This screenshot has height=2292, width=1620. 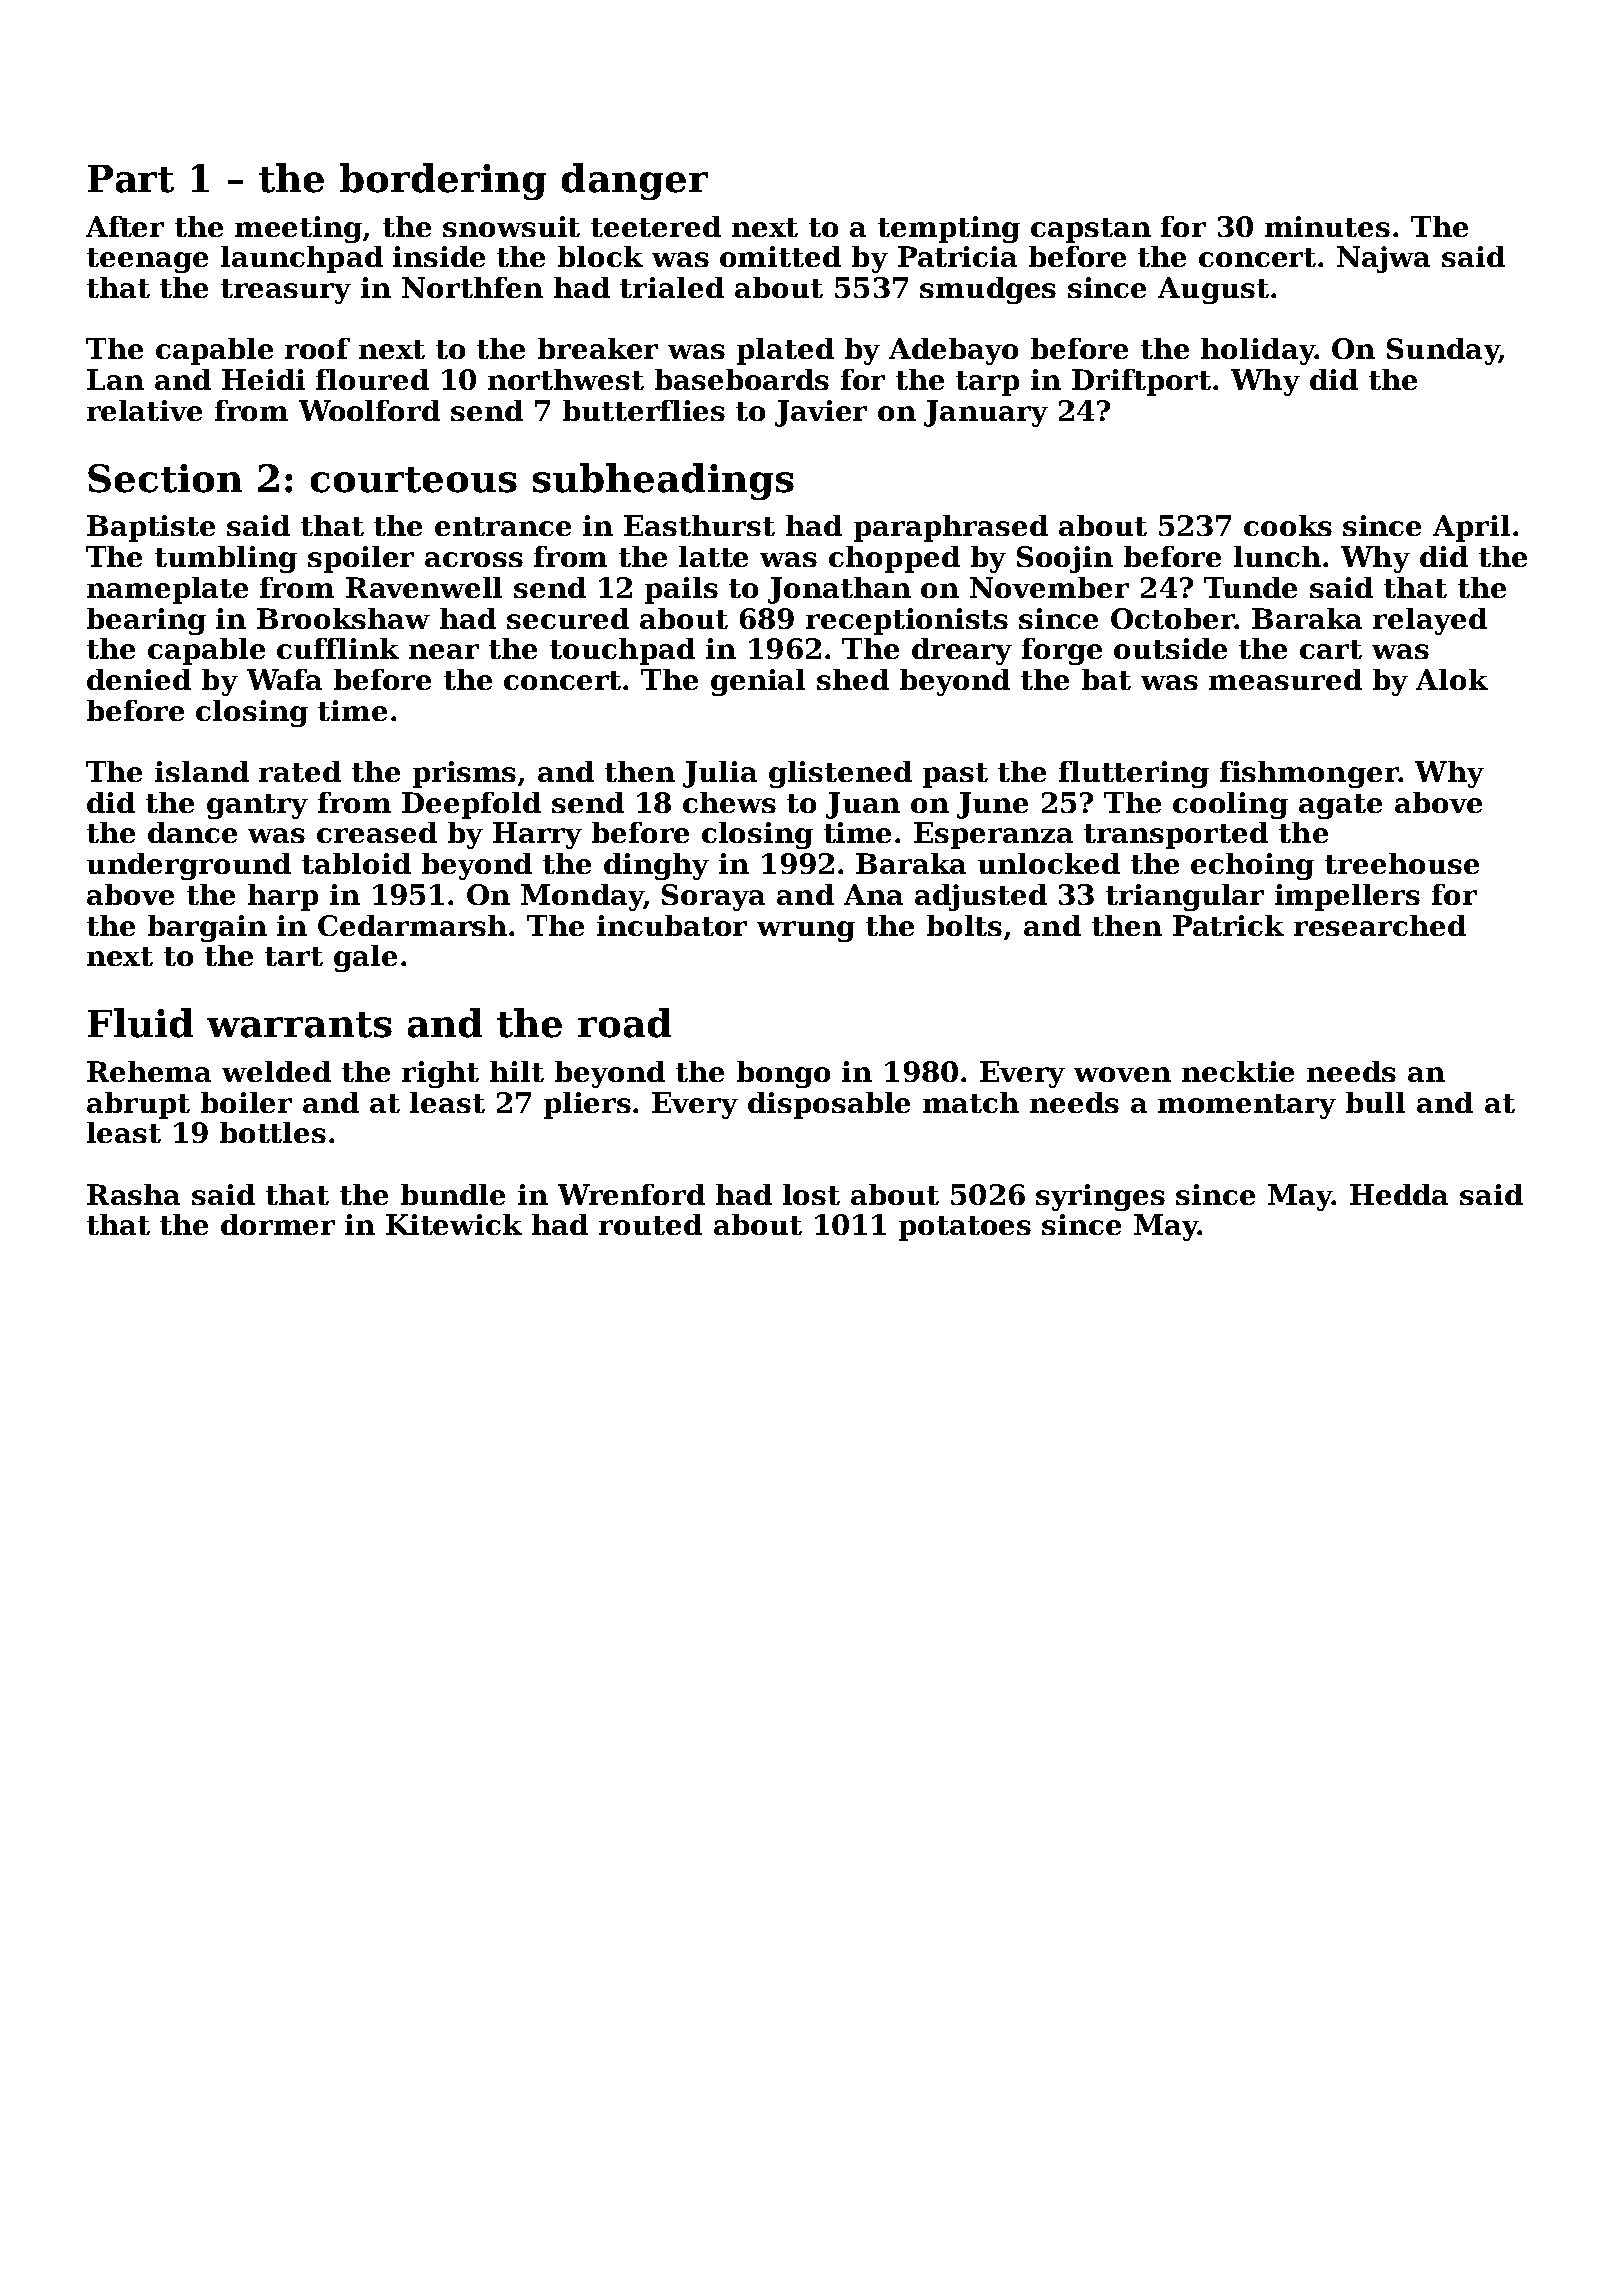 I want to click on minutes, so click(x=1327, y=226).
